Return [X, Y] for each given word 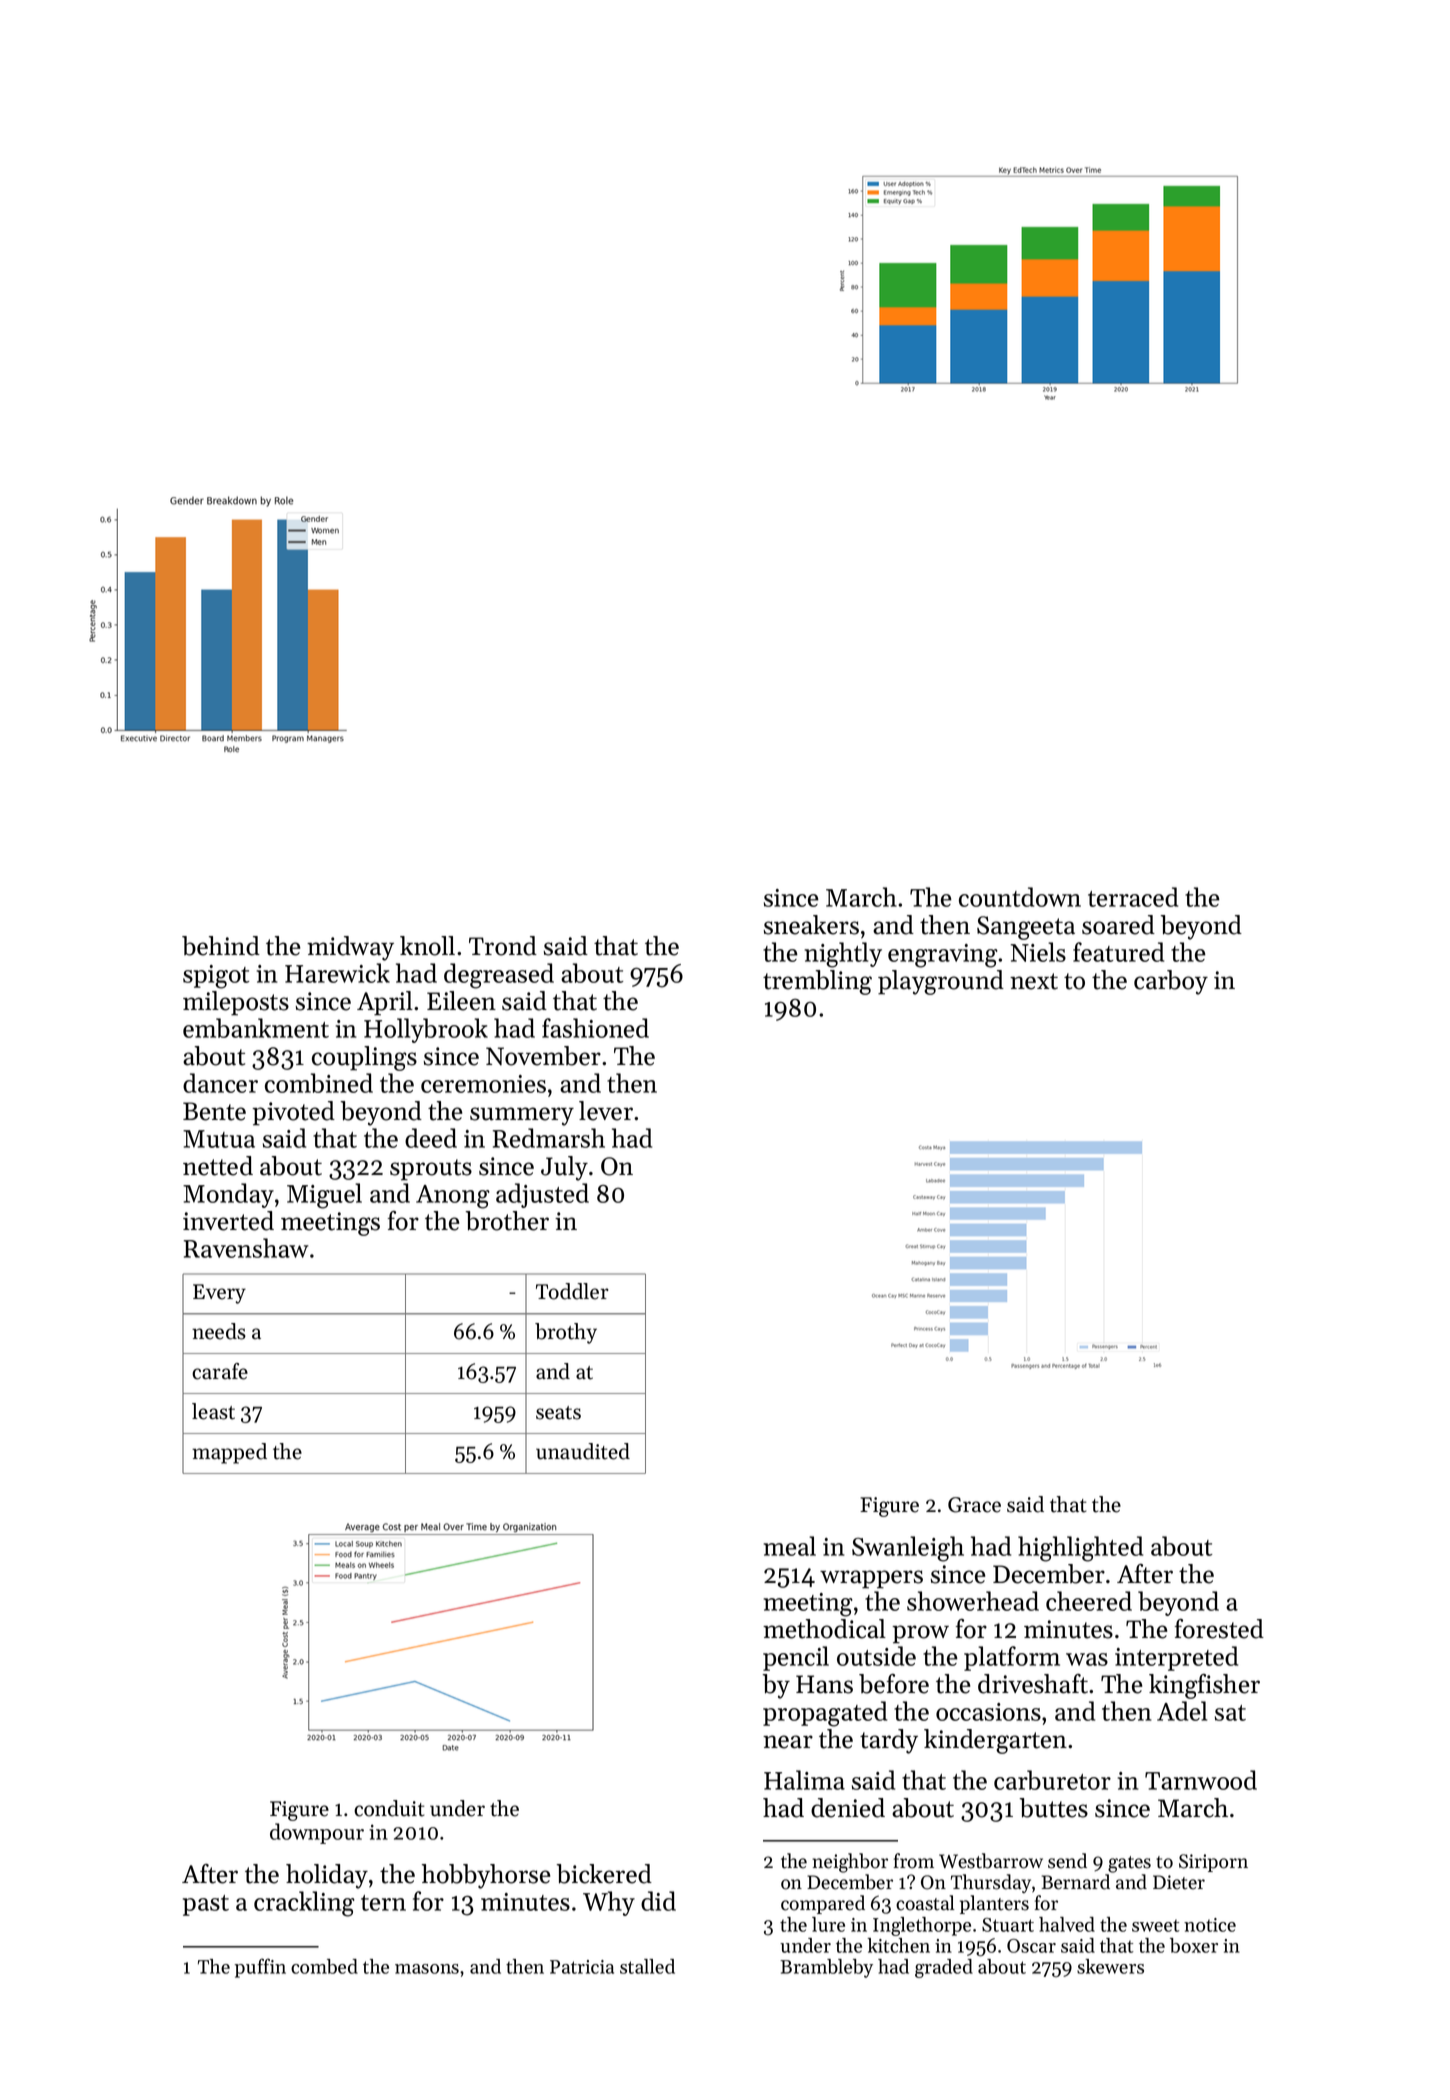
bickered [604, 1874]
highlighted [1080, 1549]
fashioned [595, 1028]
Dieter [1179, 1882]
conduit [389, 1808]
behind [221, 946]
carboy [1171, 982]
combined [319, 1083]
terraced [1133, 897]
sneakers [811, 925]
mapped [229, 1453]
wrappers [871, 1579]
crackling [304, 1904]
